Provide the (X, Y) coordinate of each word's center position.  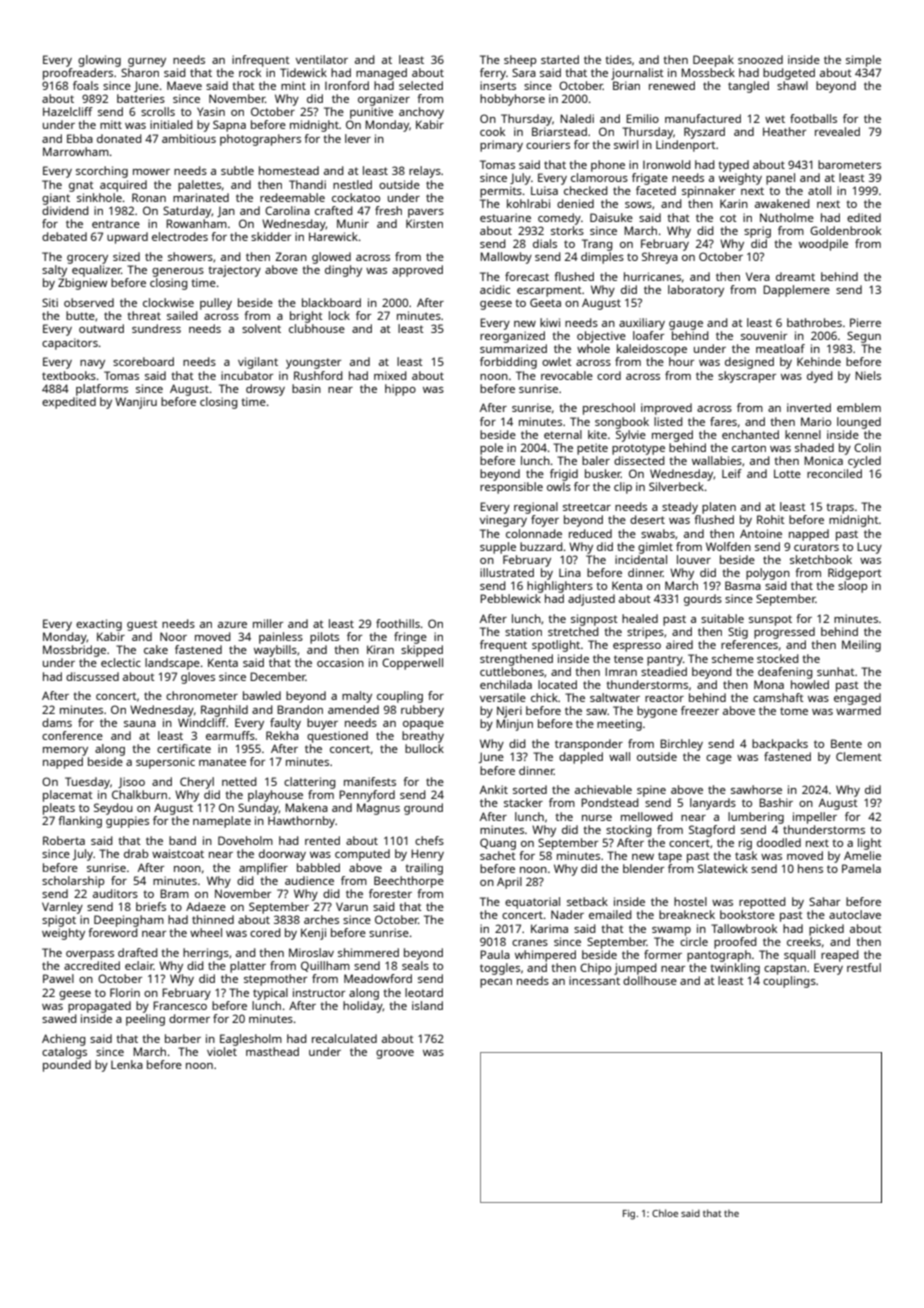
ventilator (322, 59)
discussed (92, 676)
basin (306, 388)
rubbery (422, 711)
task (746, 855)
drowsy (265, 390)
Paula (495, 954)
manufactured (703, 118)
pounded (67, 1066)
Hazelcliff (68, 111)
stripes (645, 633)
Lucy (869, 548)
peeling (145, 1020)
